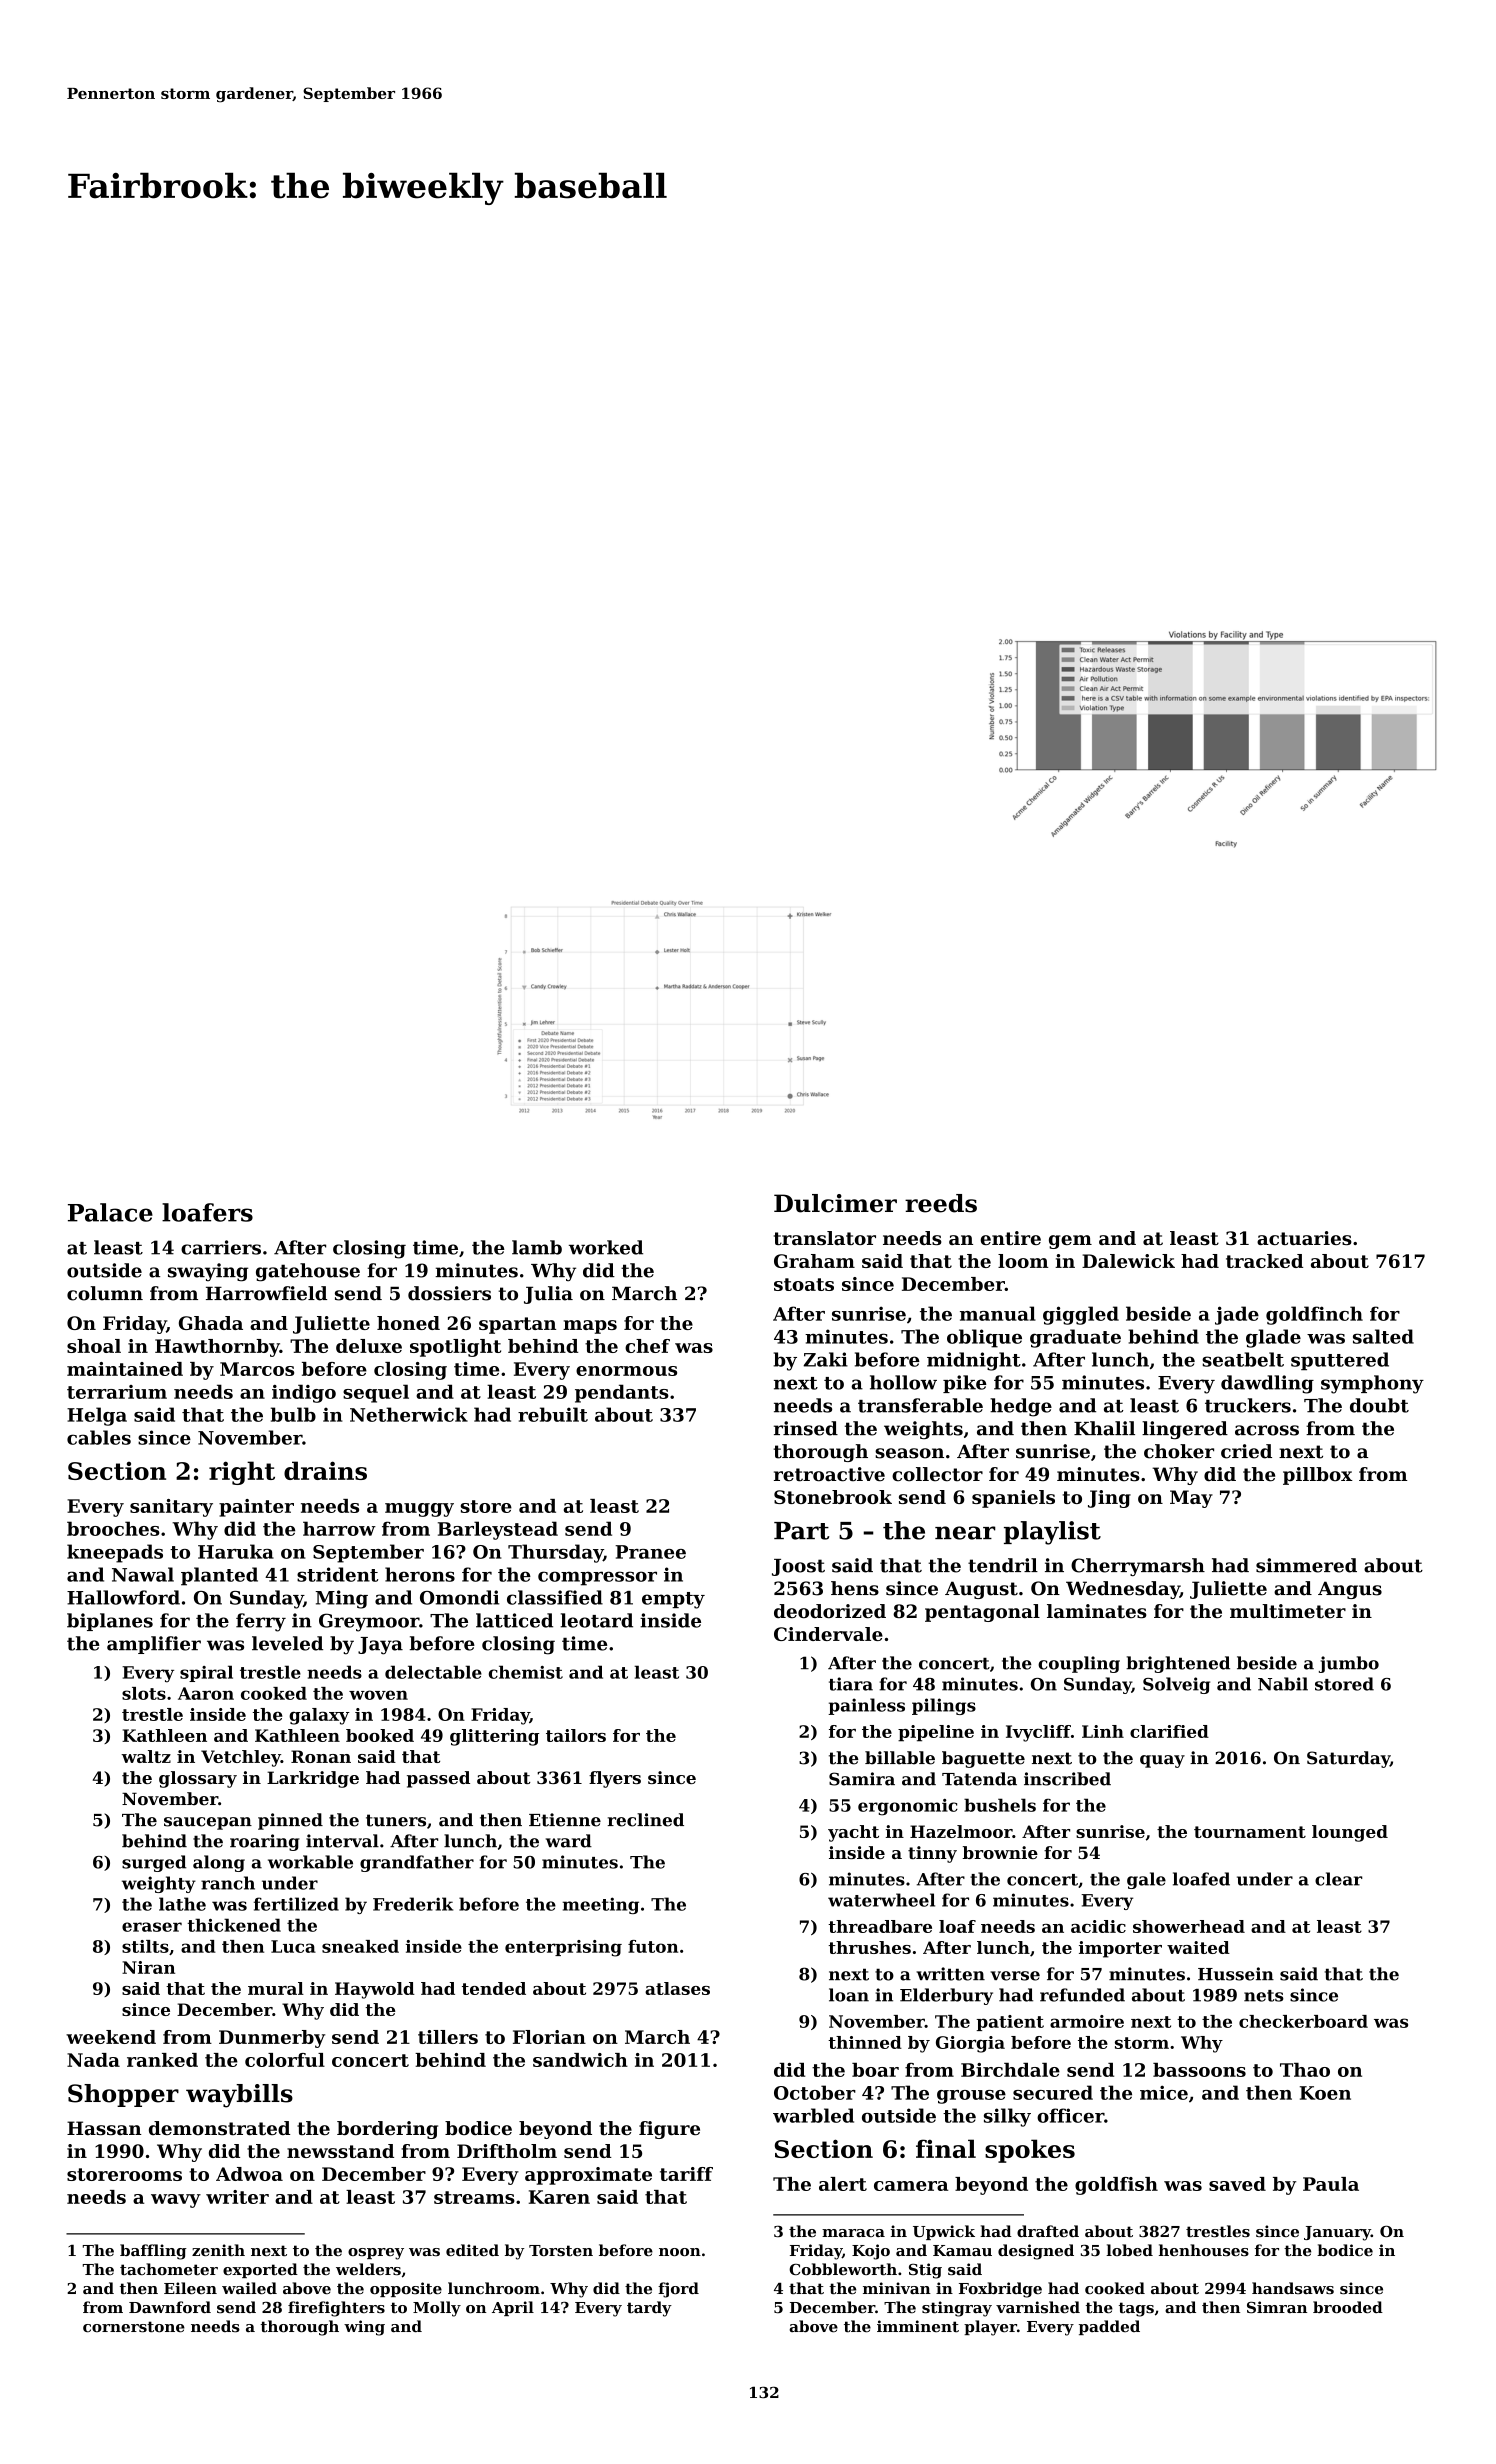 The width and height of the page is (1496, 2464). I want to click on gatehouse, so click(308, 1272).
